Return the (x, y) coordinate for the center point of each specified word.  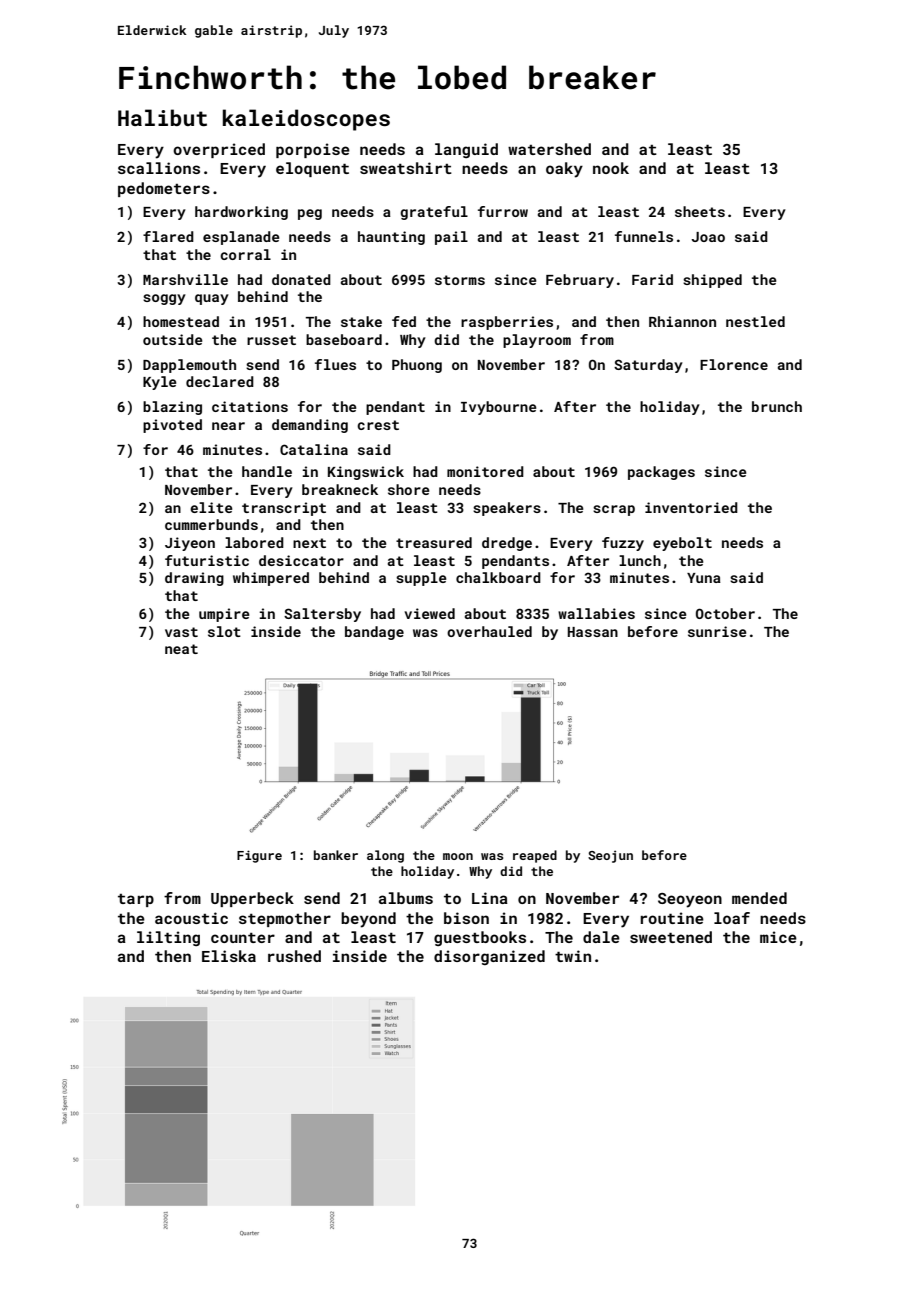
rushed (294, 956)
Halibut (162, 117)
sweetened (671, 937)
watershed (549, 149)
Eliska (229, 956)
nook (611, 168)
